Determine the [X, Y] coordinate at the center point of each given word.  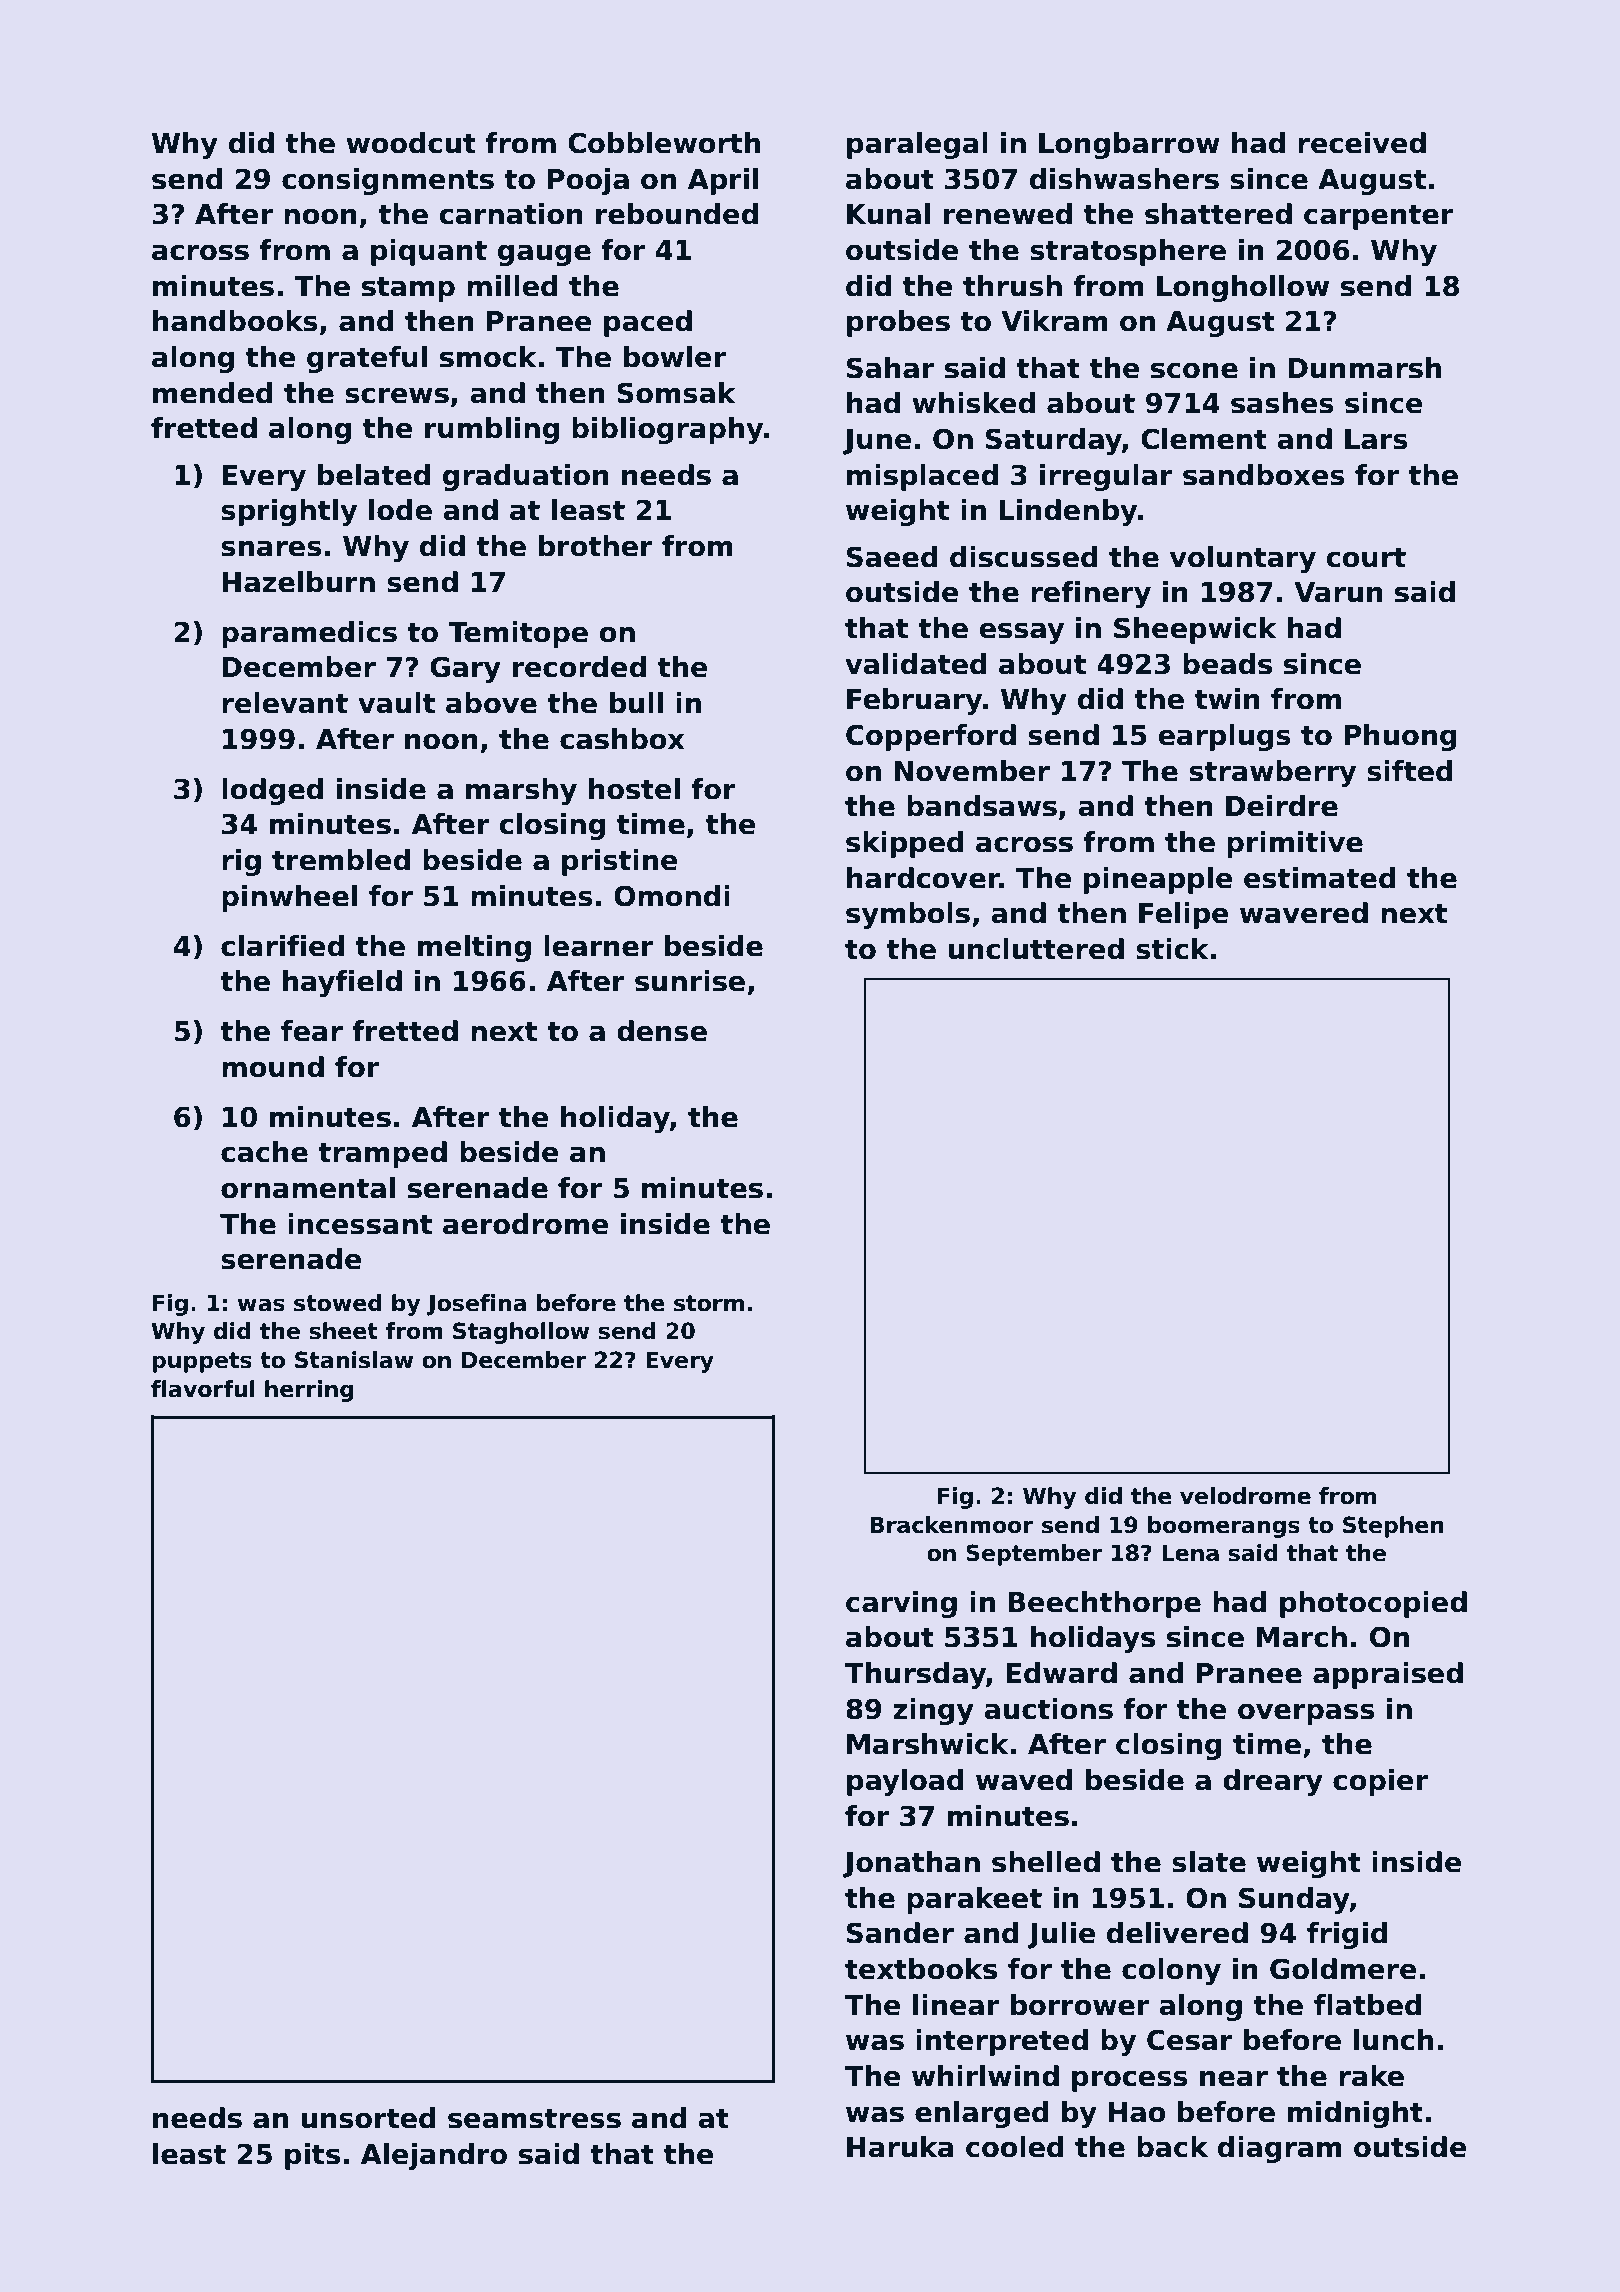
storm [709, 1303]
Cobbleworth [664, 143]
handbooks [235, 321]
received [1362, 143]
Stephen [1393, 1527]
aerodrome [525, 1224]
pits [312, 2156]
